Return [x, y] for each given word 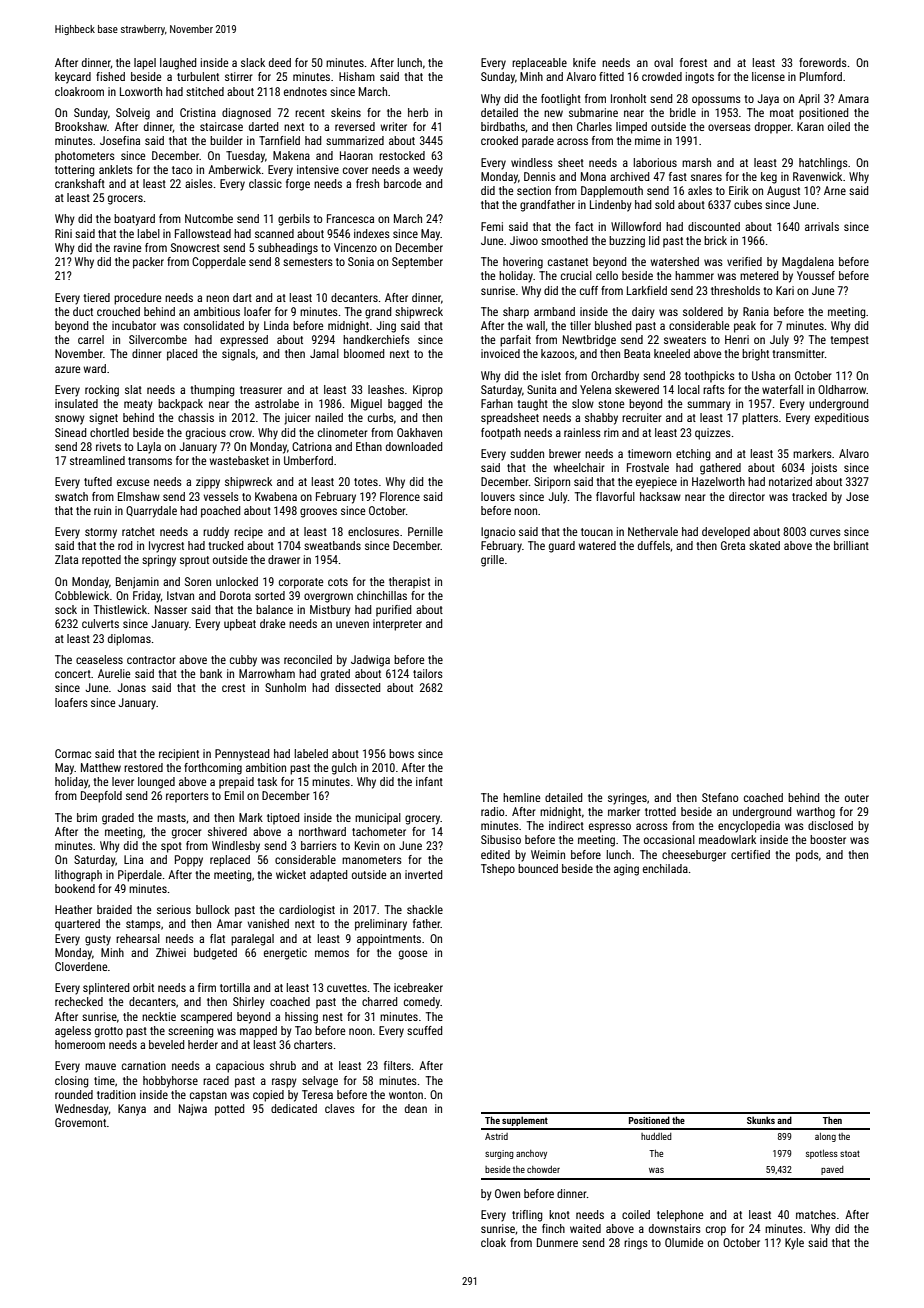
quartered [77, 925]
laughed [178, 64]
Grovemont [80, 1122]
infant [429, 781]
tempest [849, 341]
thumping [212, 391]
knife [584, 62]
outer [857, 798]
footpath [501, 434]
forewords [823, 62]
